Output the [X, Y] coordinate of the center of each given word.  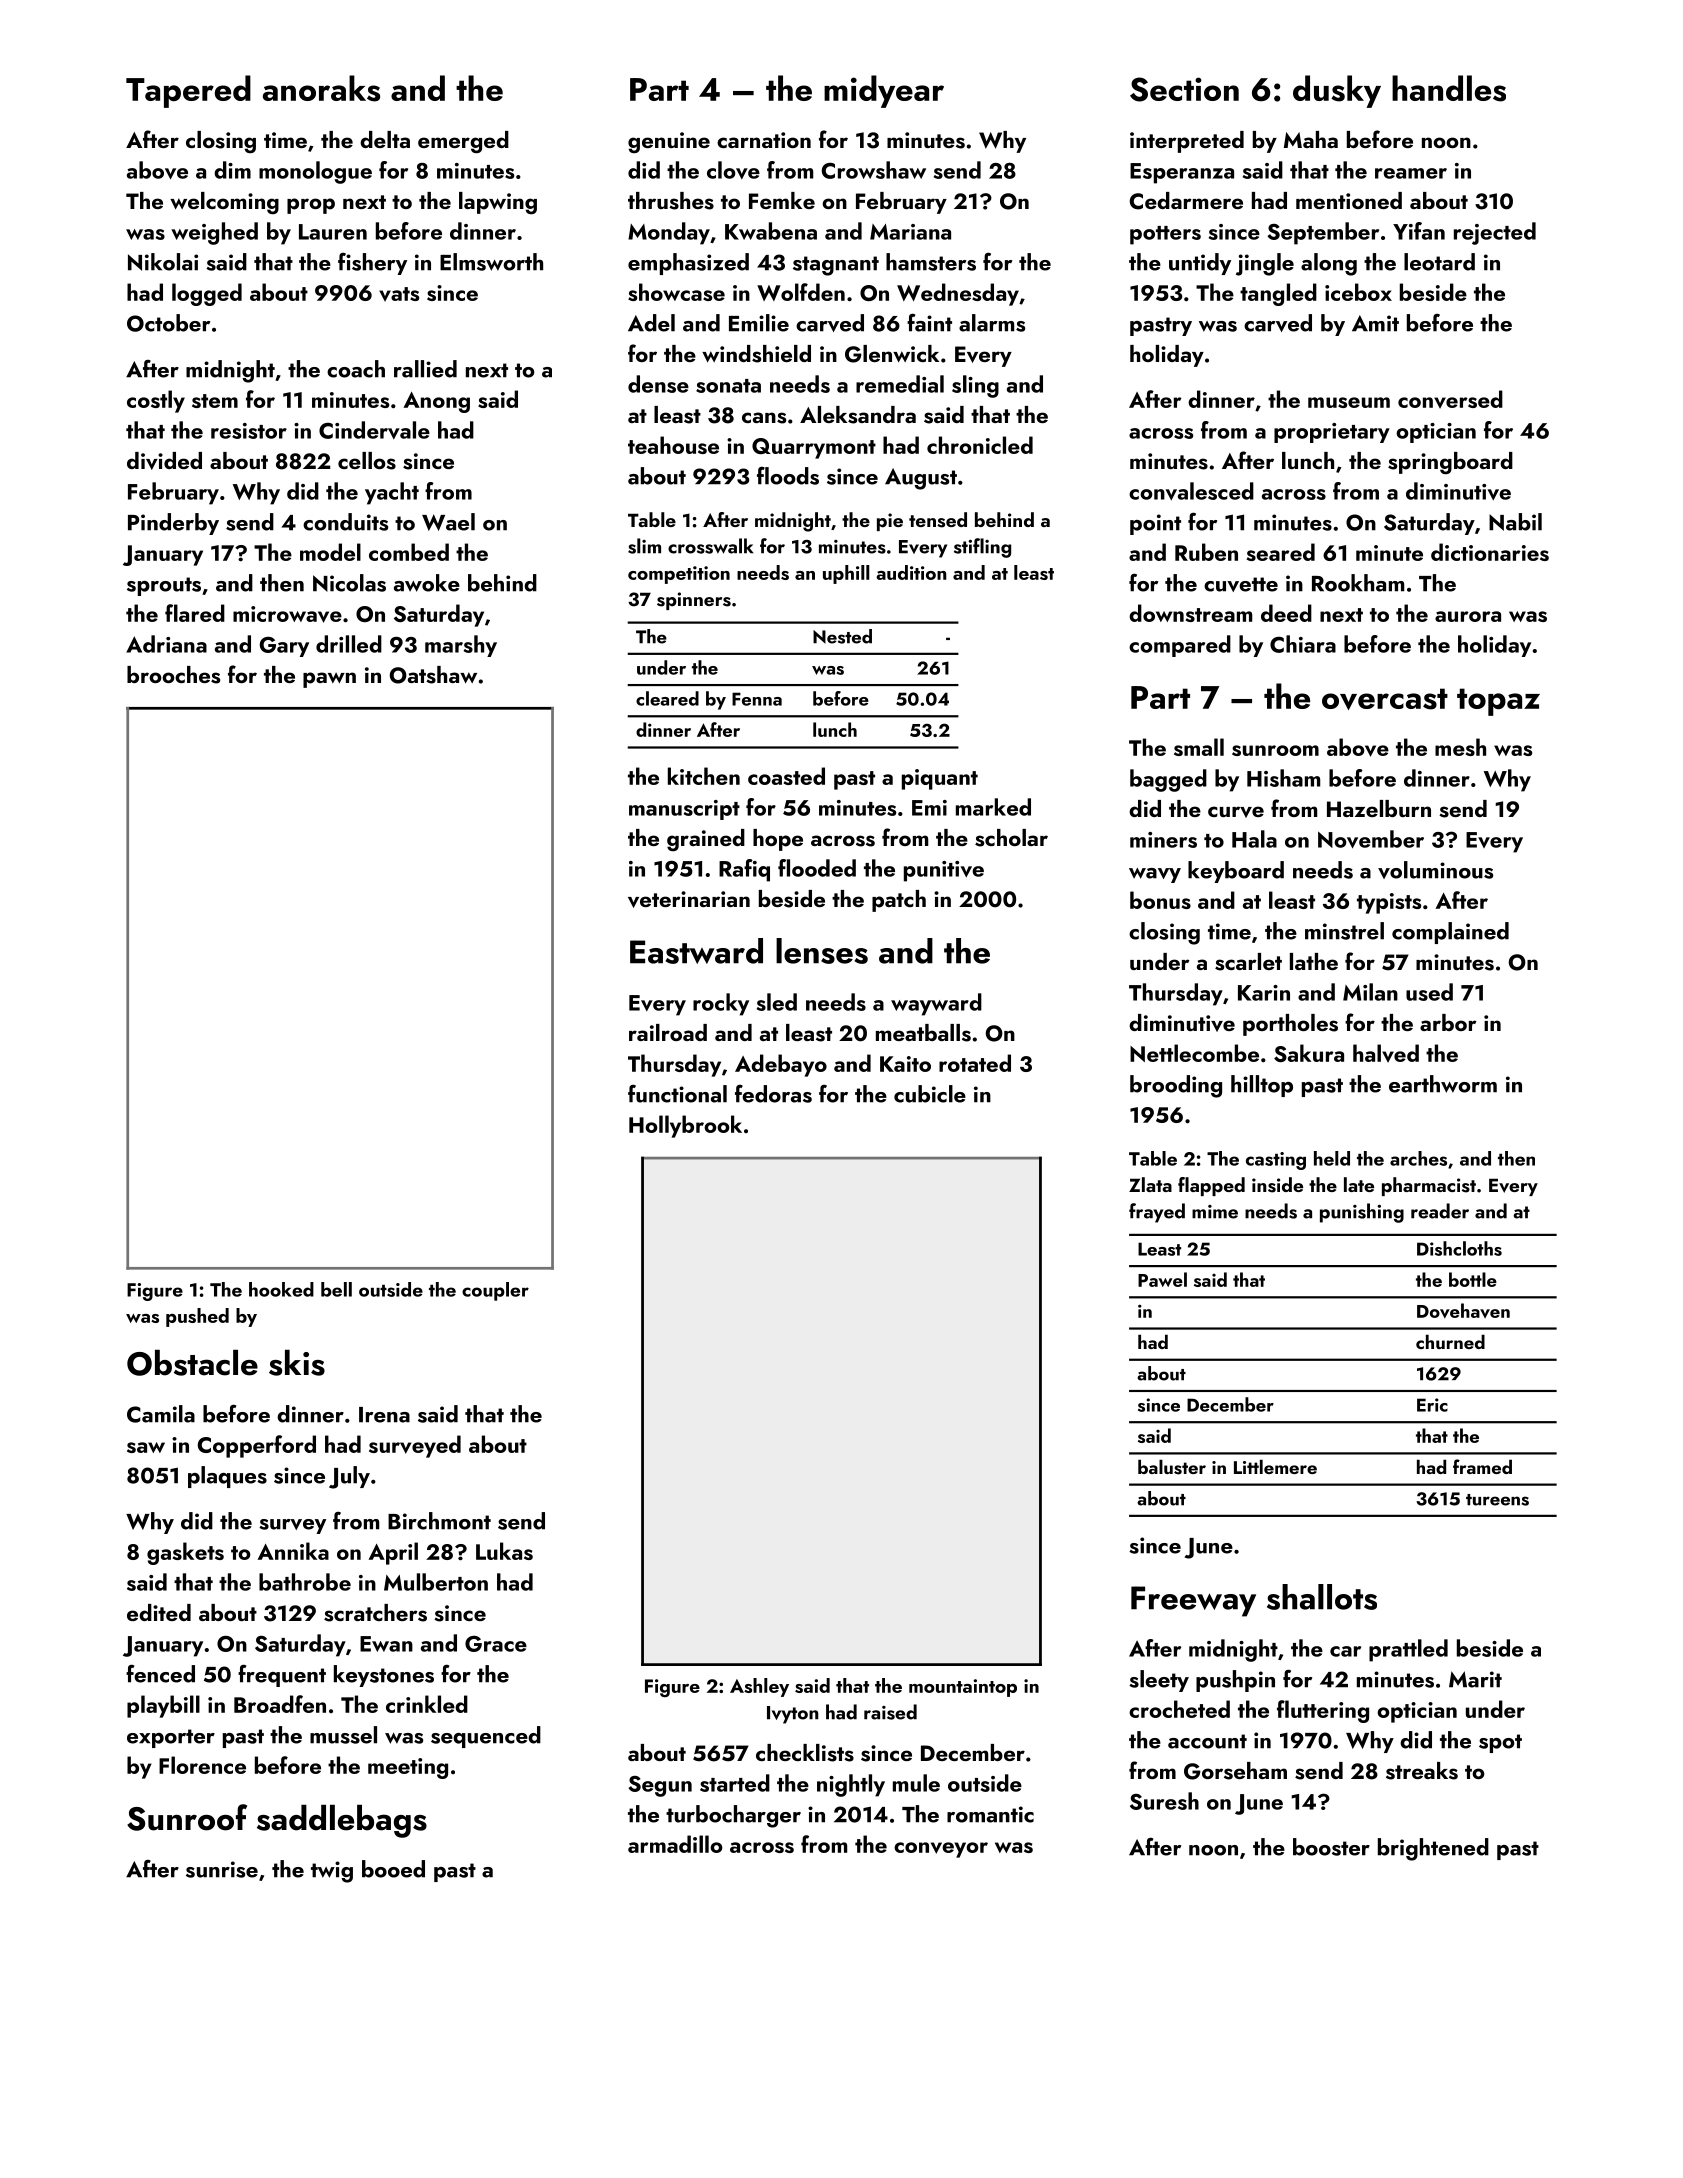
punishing [1362, 1213]
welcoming [224, 203]
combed [409, 552]
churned [1450, 1341]
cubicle [930, 1094]
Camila [161, 1414]
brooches [173, 675]
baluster [1172, 1467]
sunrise [222, 1869]
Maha [1311, 139]
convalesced [1191, 491]
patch [899, 901]
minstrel [1344, 931]
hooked [281, 1289]
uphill [846, 574]
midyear [884, 91]
